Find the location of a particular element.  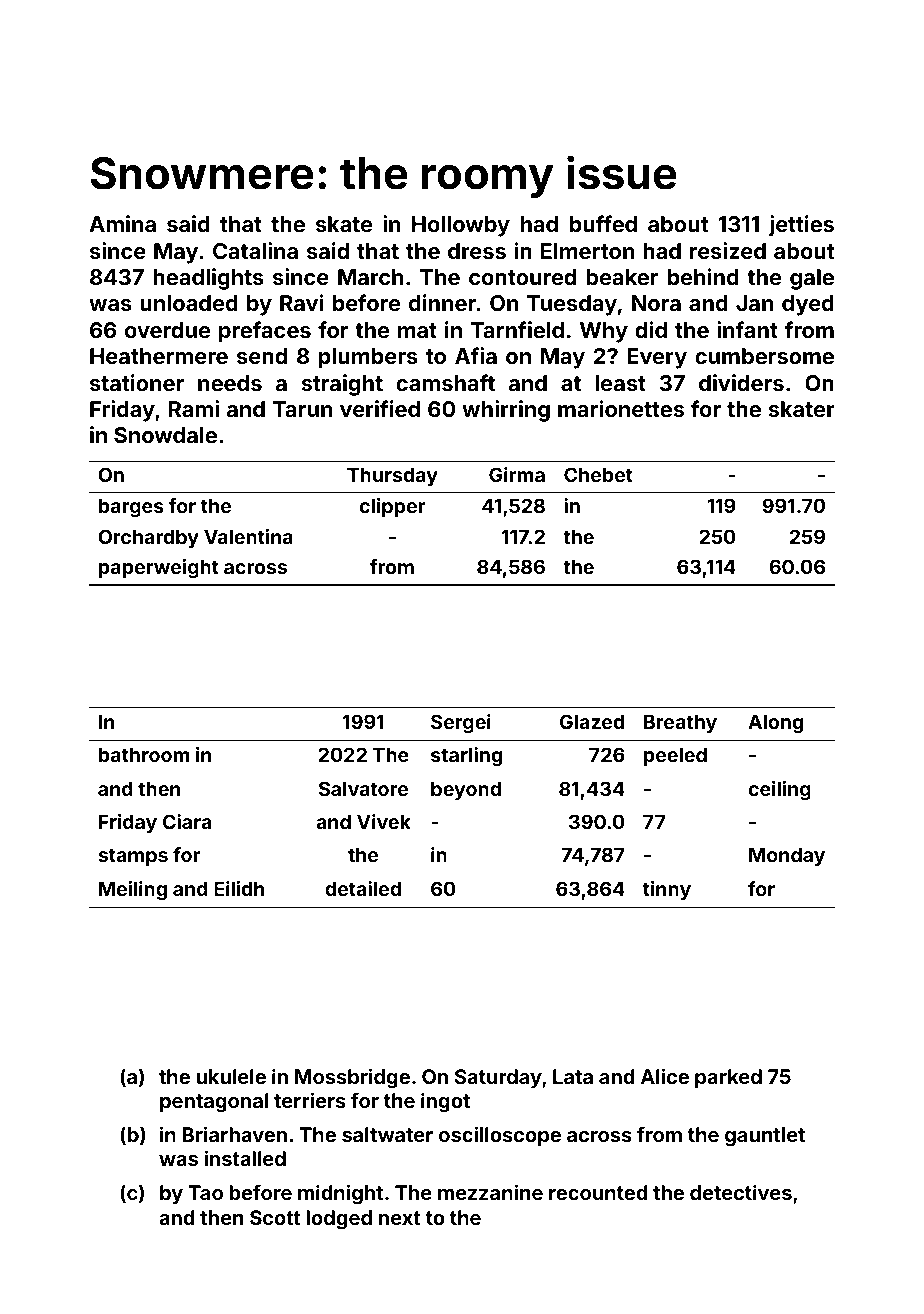

jetties is located at coordinates (801, 226).
